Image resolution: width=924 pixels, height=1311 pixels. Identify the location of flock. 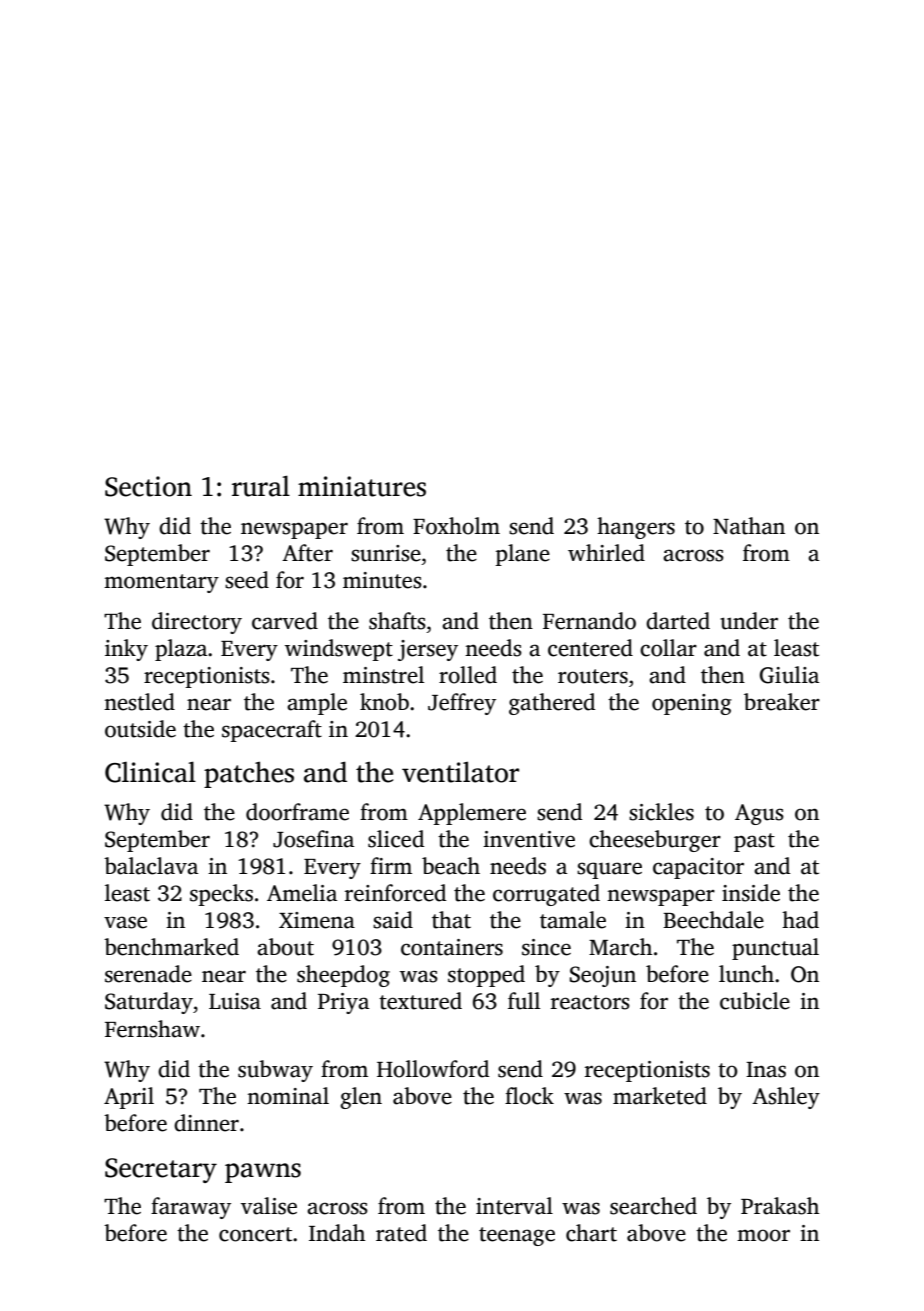
(529, 1096).
